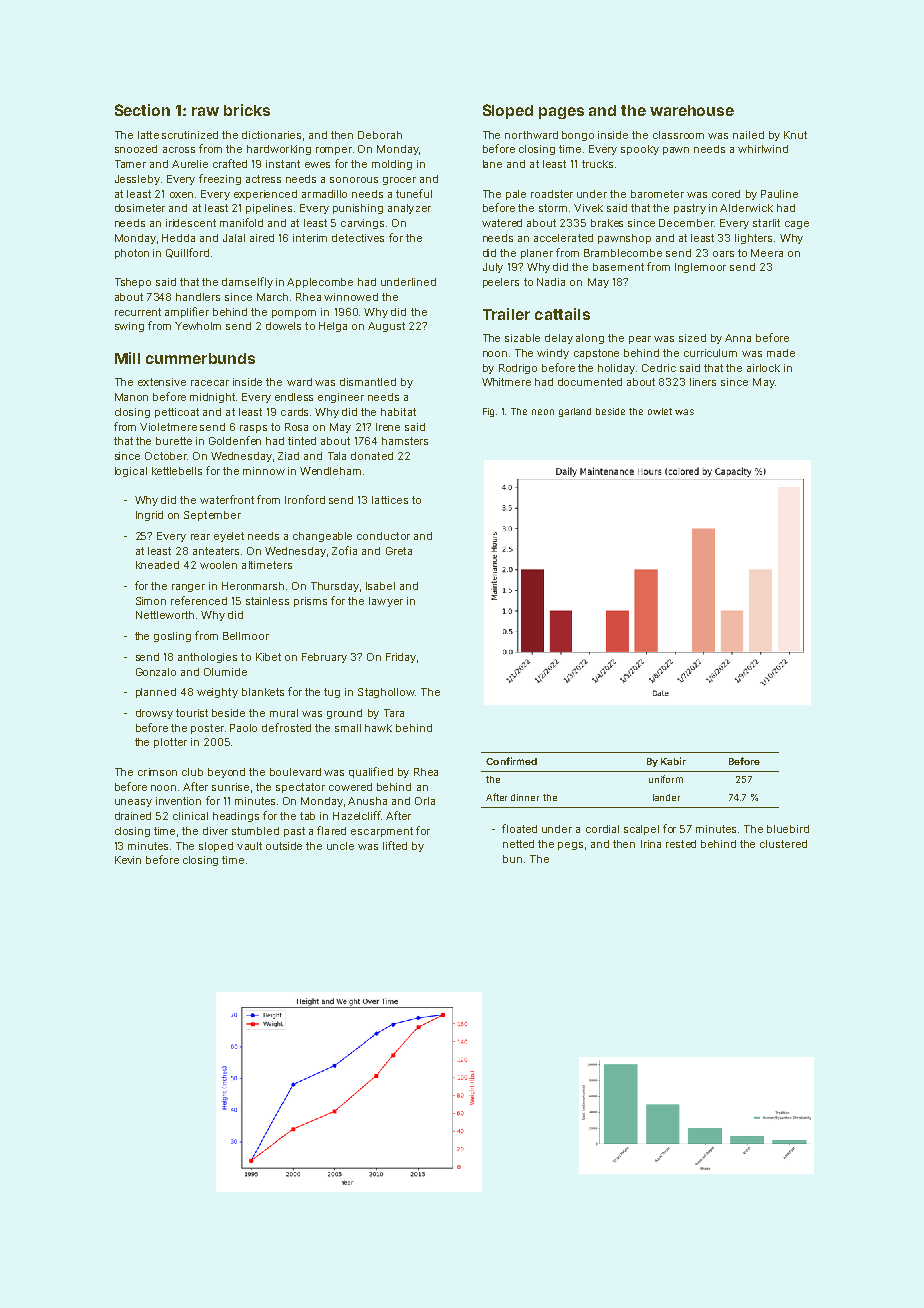 Image resolution: width=924 pixels, height=1308 pixels. What do you see at coordinates (673, 761) in the page?
I see `Kabir` at bounding box center [673, 761].
